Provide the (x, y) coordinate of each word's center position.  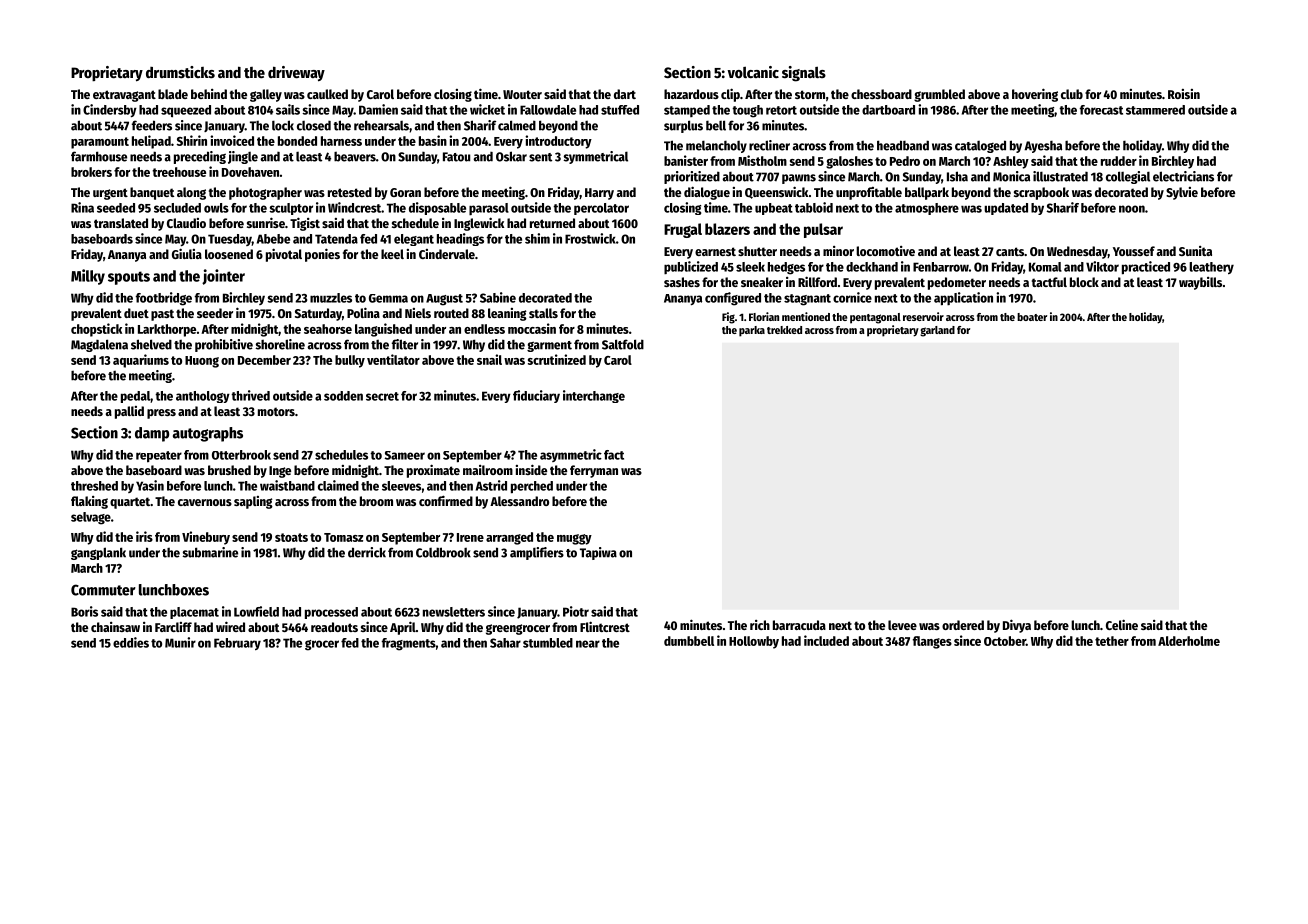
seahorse (328, 329)
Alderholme (1189, 641)
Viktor (1102, 266)
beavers (355, 157)
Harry (599, 194)
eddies (131, 642)
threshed (94, 486)
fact (614, 455)
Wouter (522, 94)
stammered (1155, 110)
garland (937, 331)
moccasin (532, 328)
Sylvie (1182, 193)
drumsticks (180, 72)
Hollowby (754, 642)
